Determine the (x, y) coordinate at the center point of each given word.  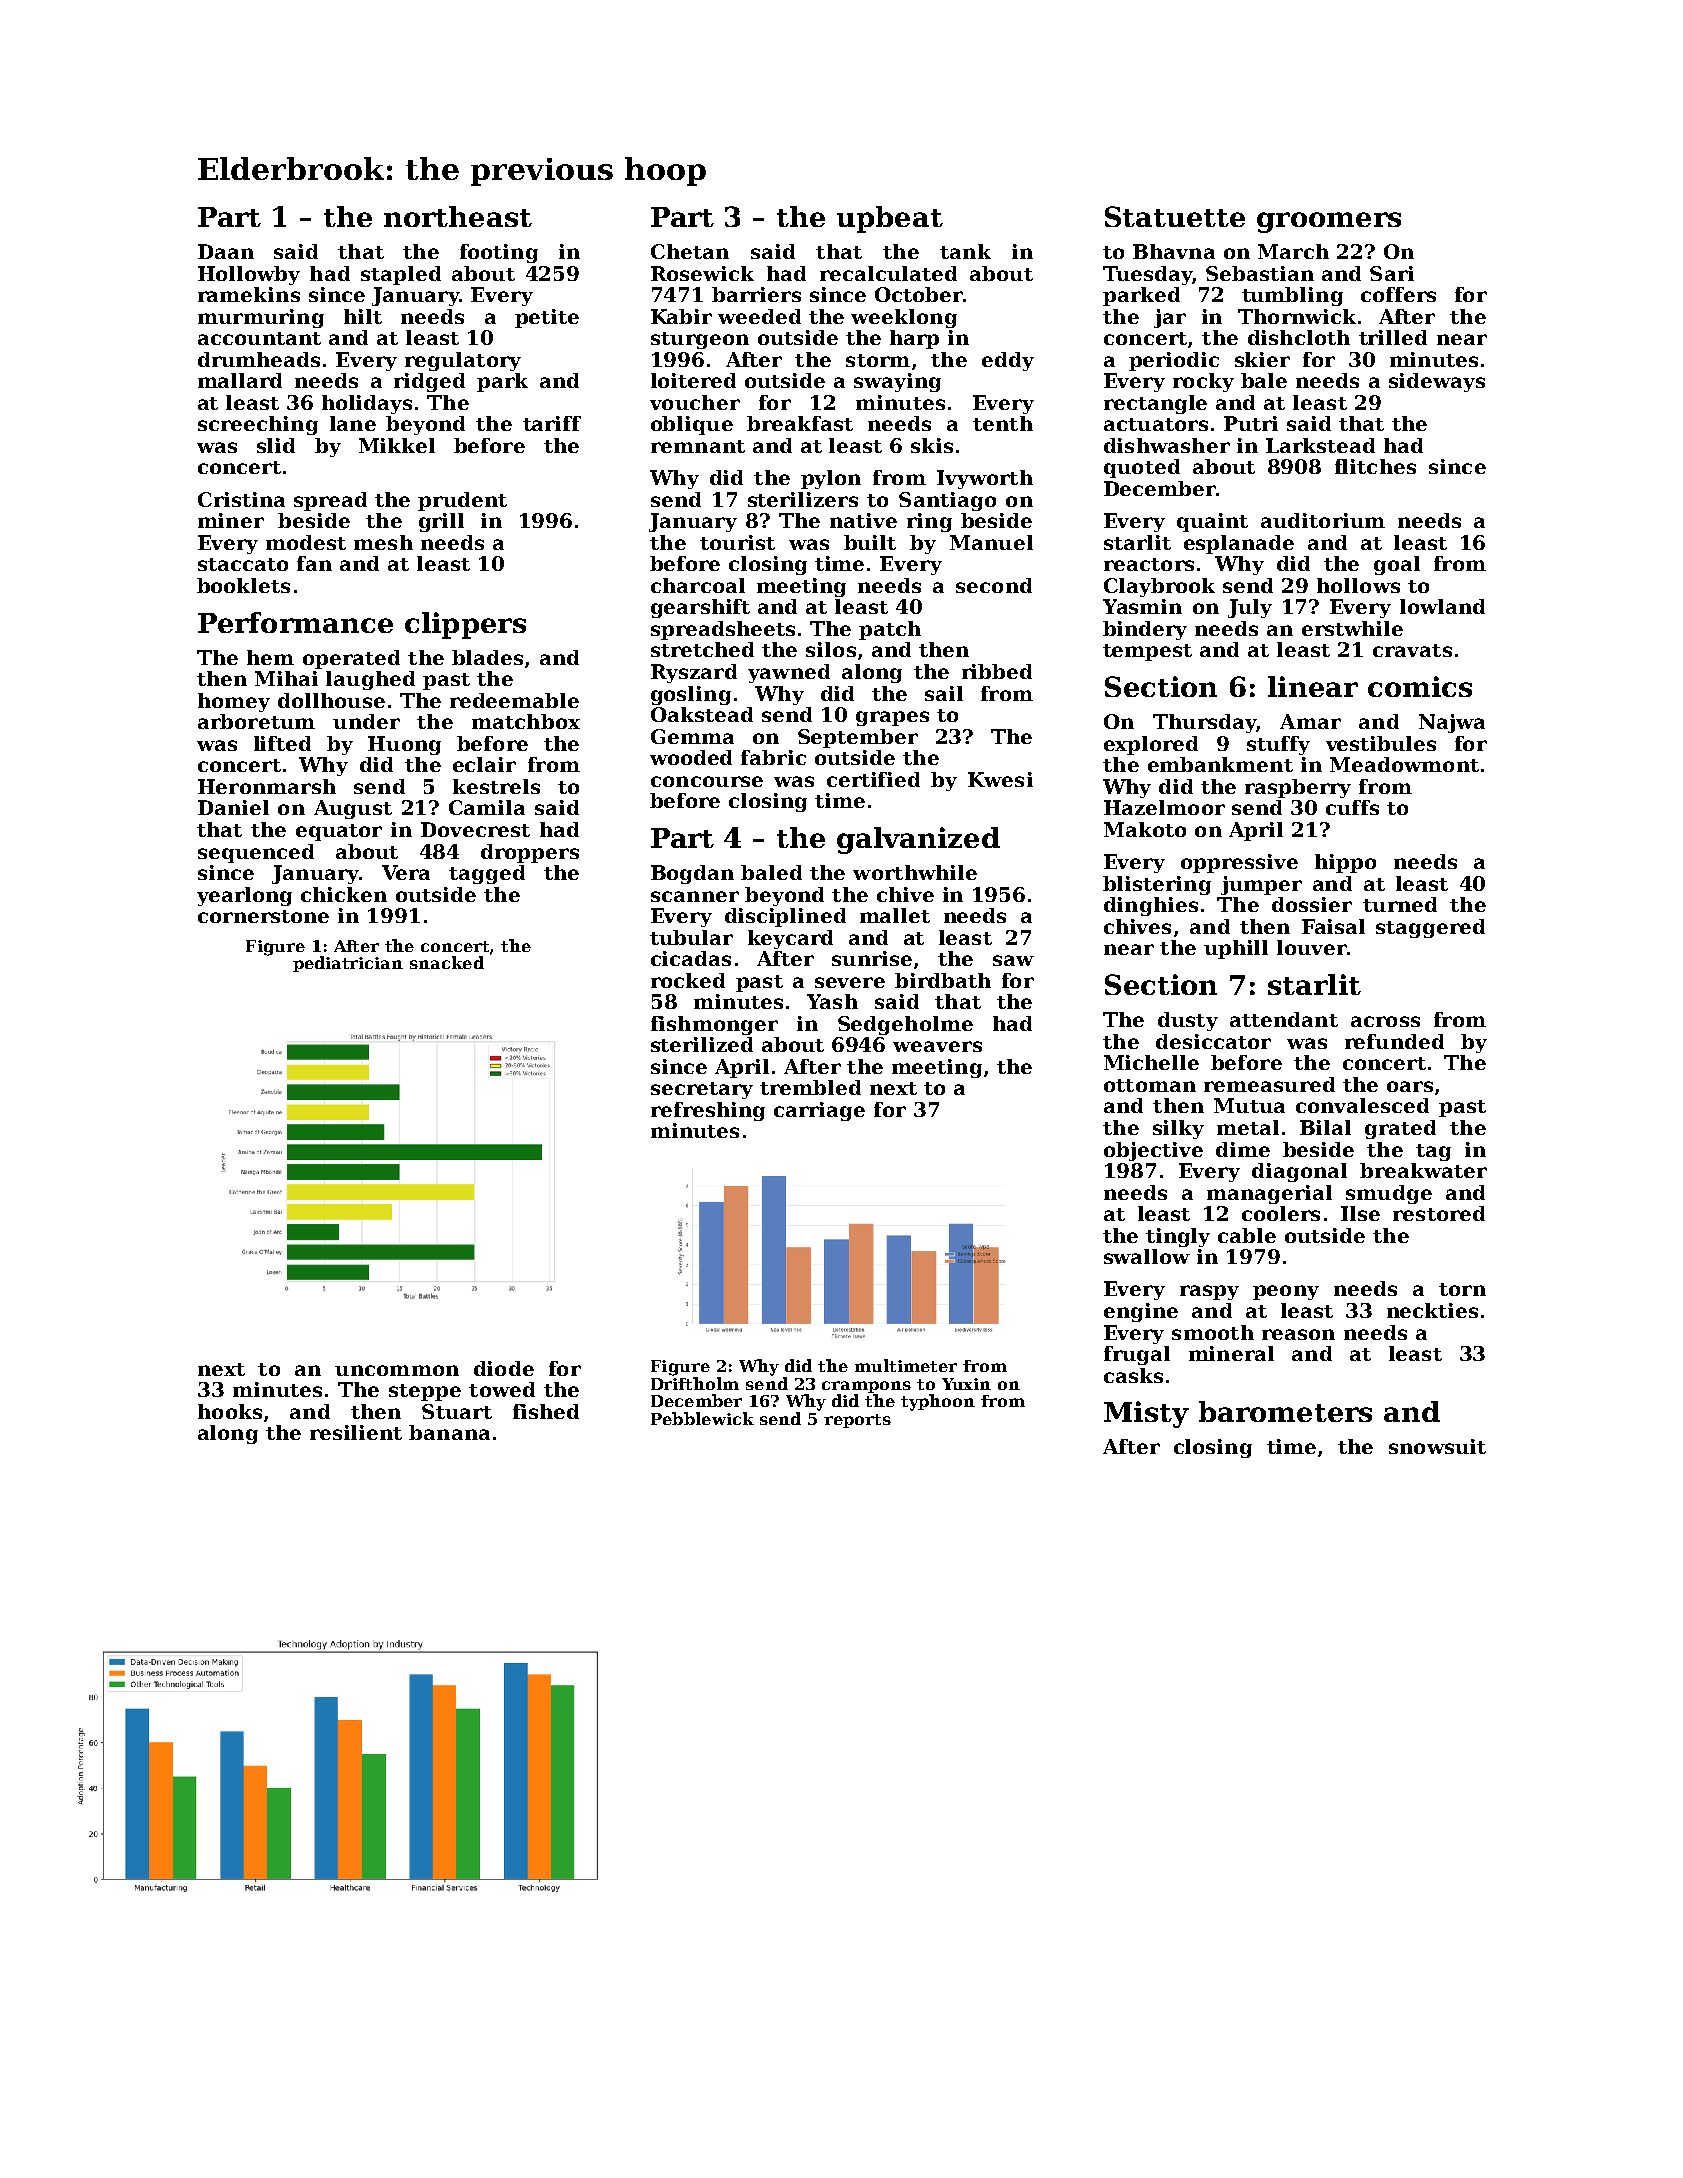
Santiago (947, 501)
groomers (1329, 222)
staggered (1430, 928)
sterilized (702, 1044)
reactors (1149, 564)
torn (1462, 1289)
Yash (832, 1001)
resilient (356, 1432)
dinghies (1151, 906)
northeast (458, 216)
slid (276, 445)
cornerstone (263, 916)
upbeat (890, 219)
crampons (866, 1387)
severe (850, 982)
